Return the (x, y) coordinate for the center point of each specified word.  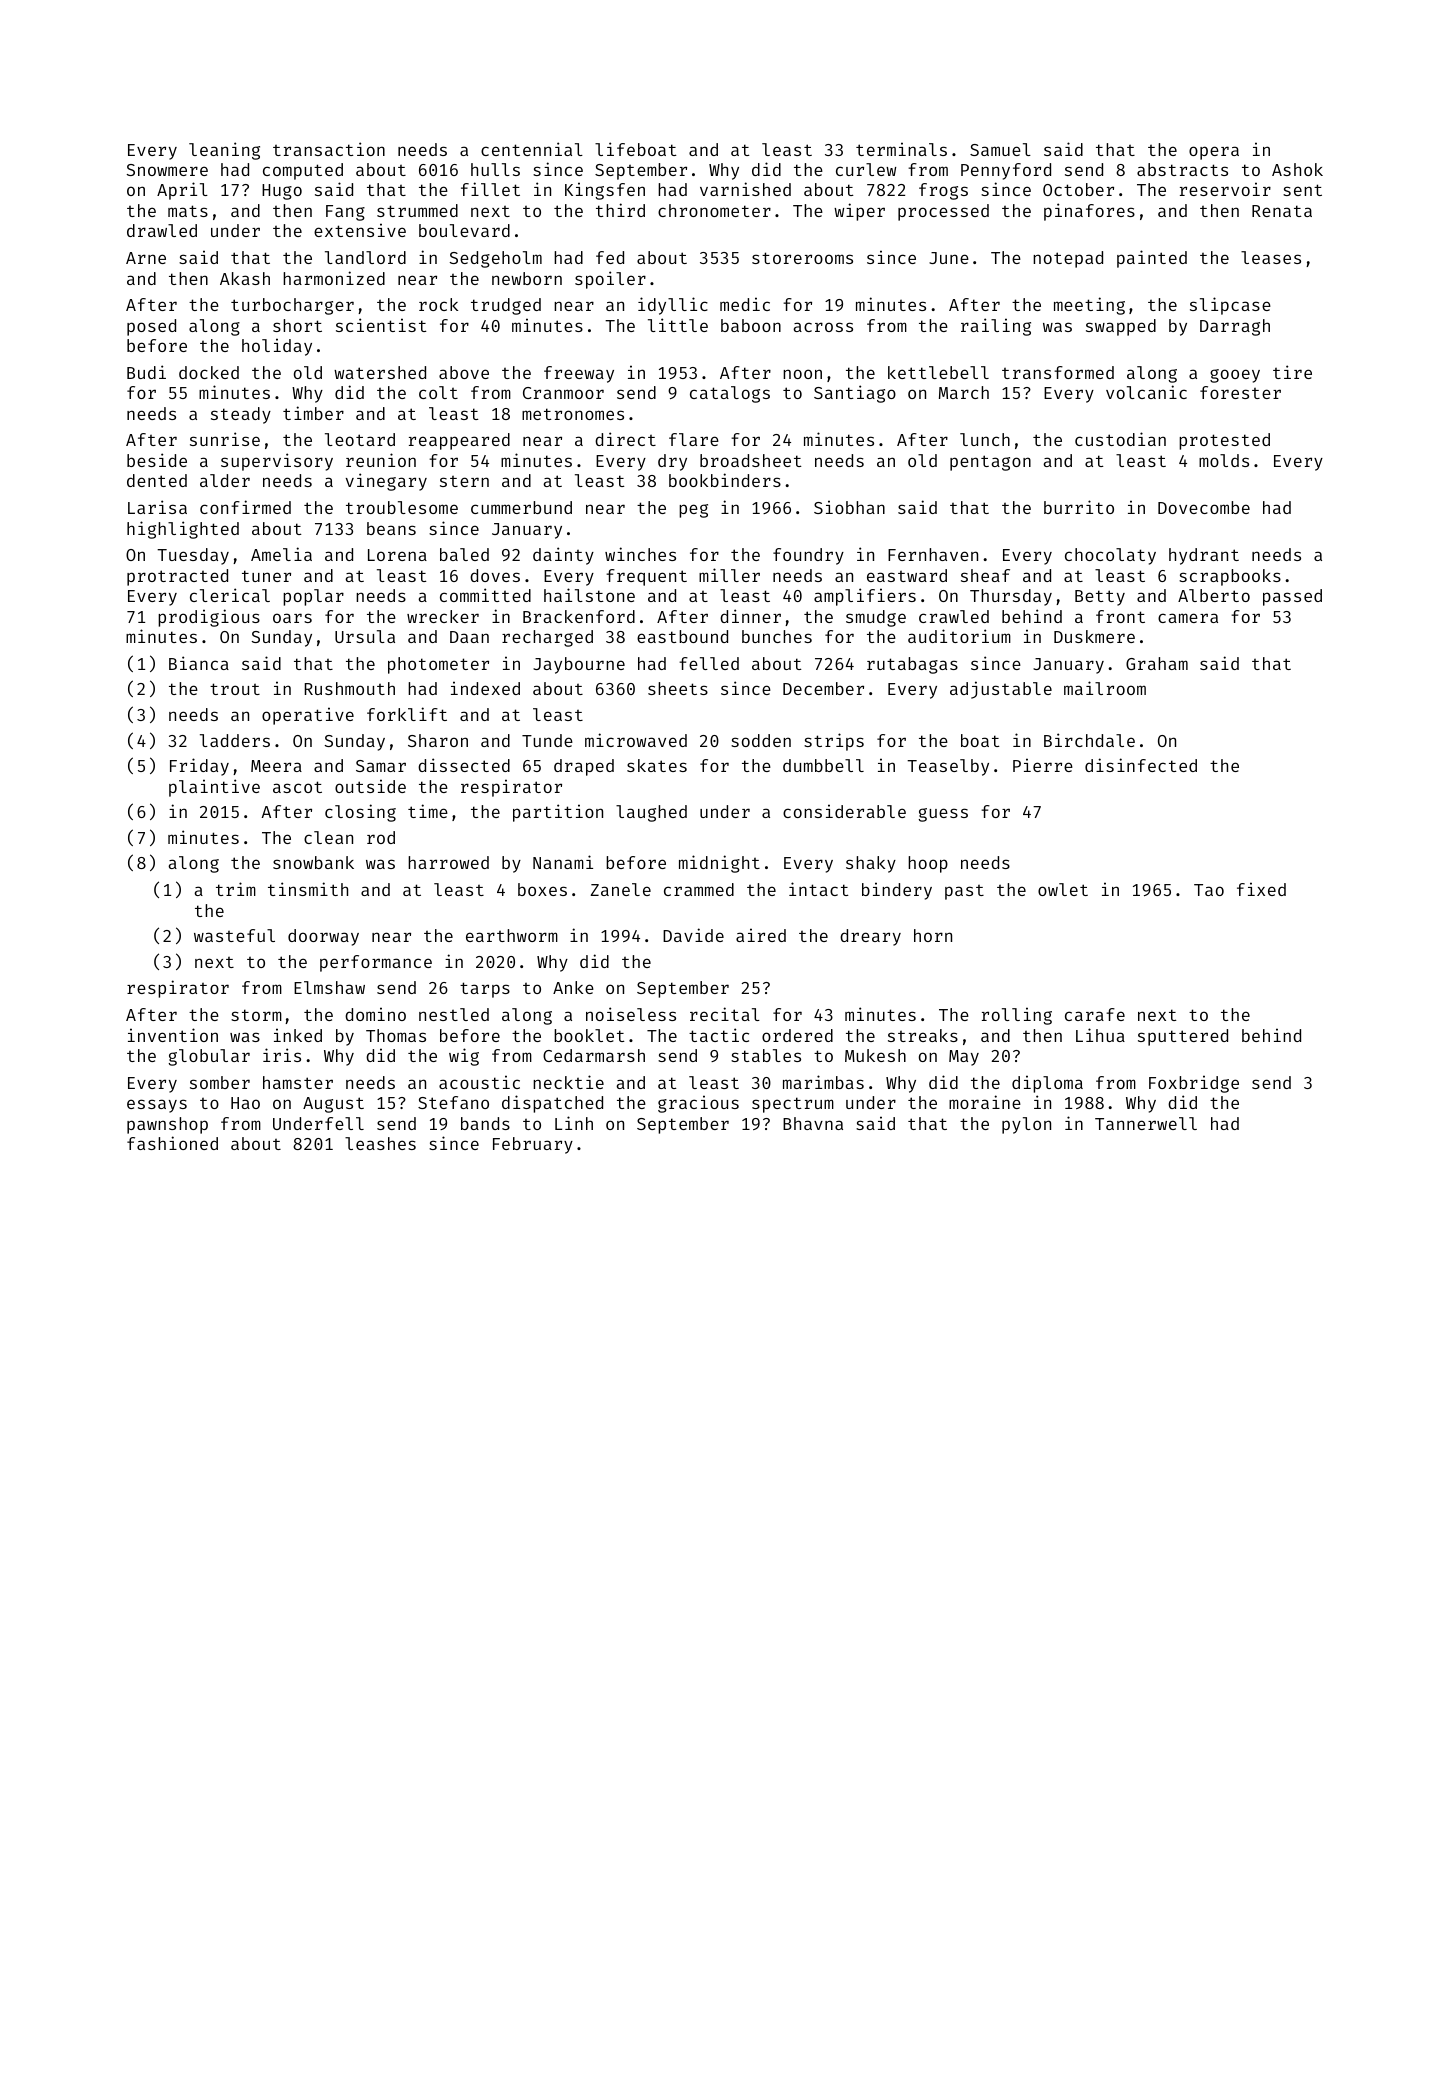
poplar (313, 597)
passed (1292, 597)
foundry (808, 556)
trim (236, 889)
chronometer (714, 210)
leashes (380, 1143)
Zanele (620, 889)
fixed (1261, 889)
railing (996, 327)
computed (303, 171)
